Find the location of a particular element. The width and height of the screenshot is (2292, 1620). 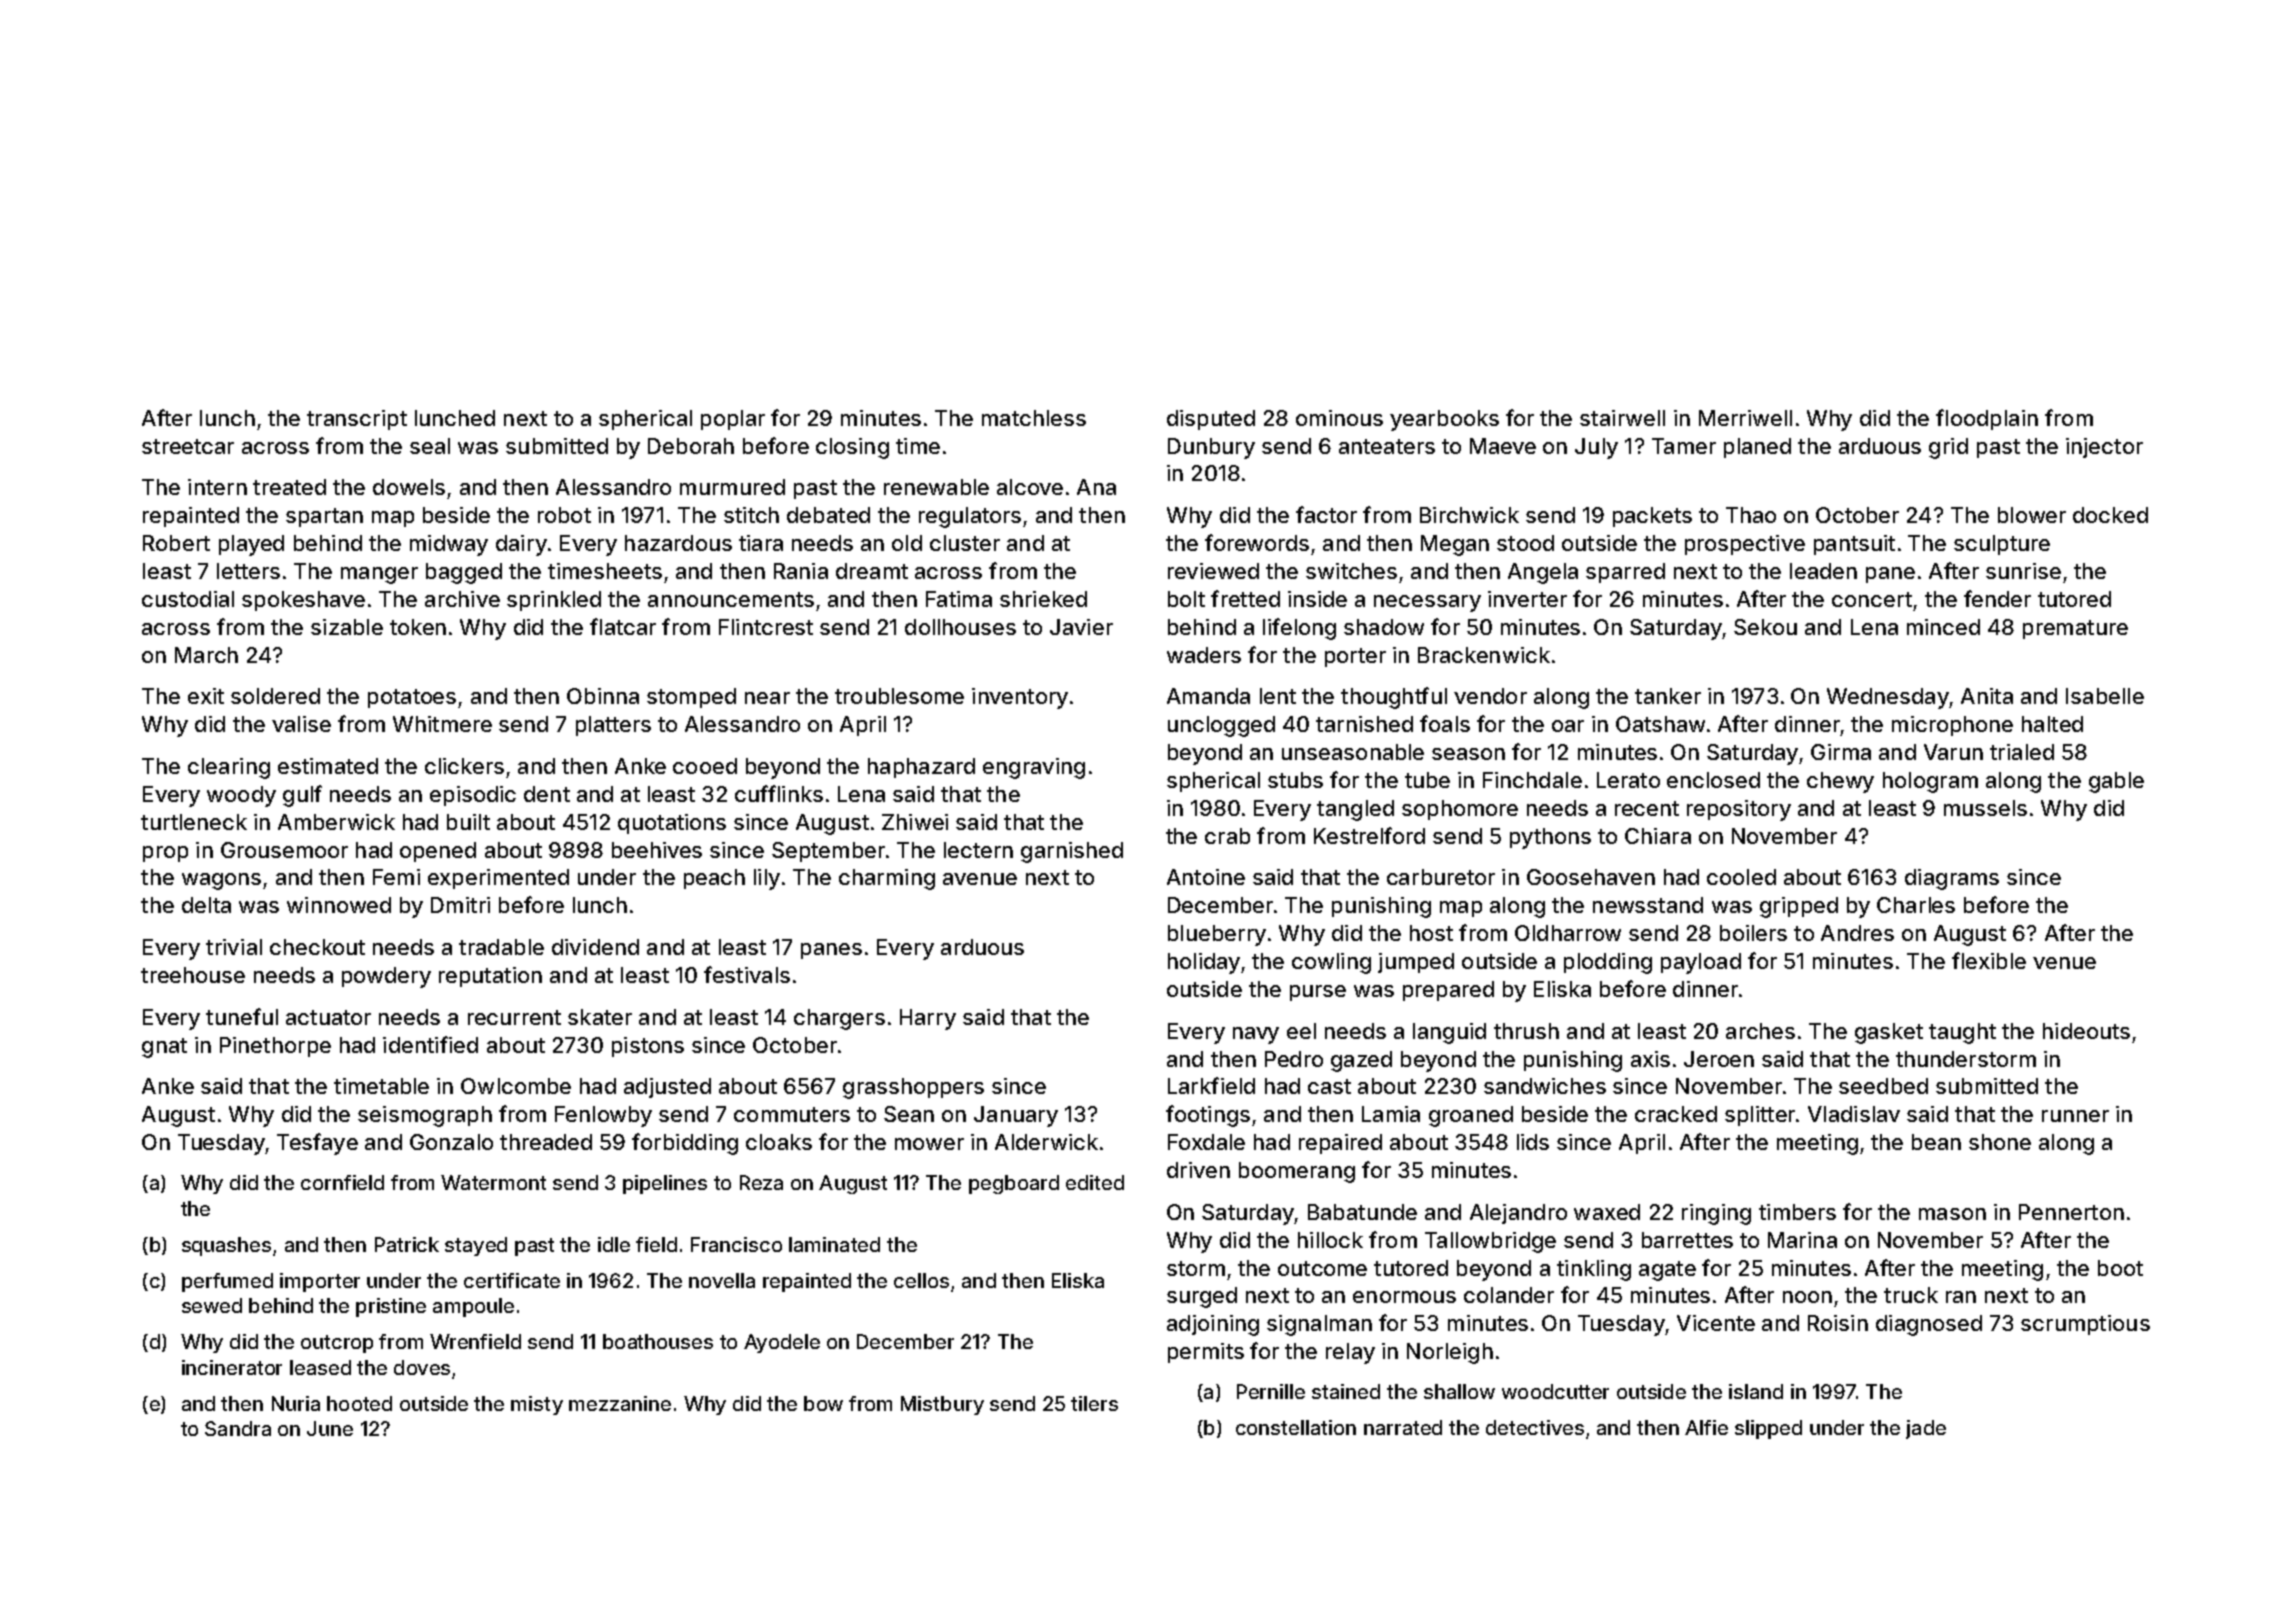

treehouse is located at coordinates (193, 975).
